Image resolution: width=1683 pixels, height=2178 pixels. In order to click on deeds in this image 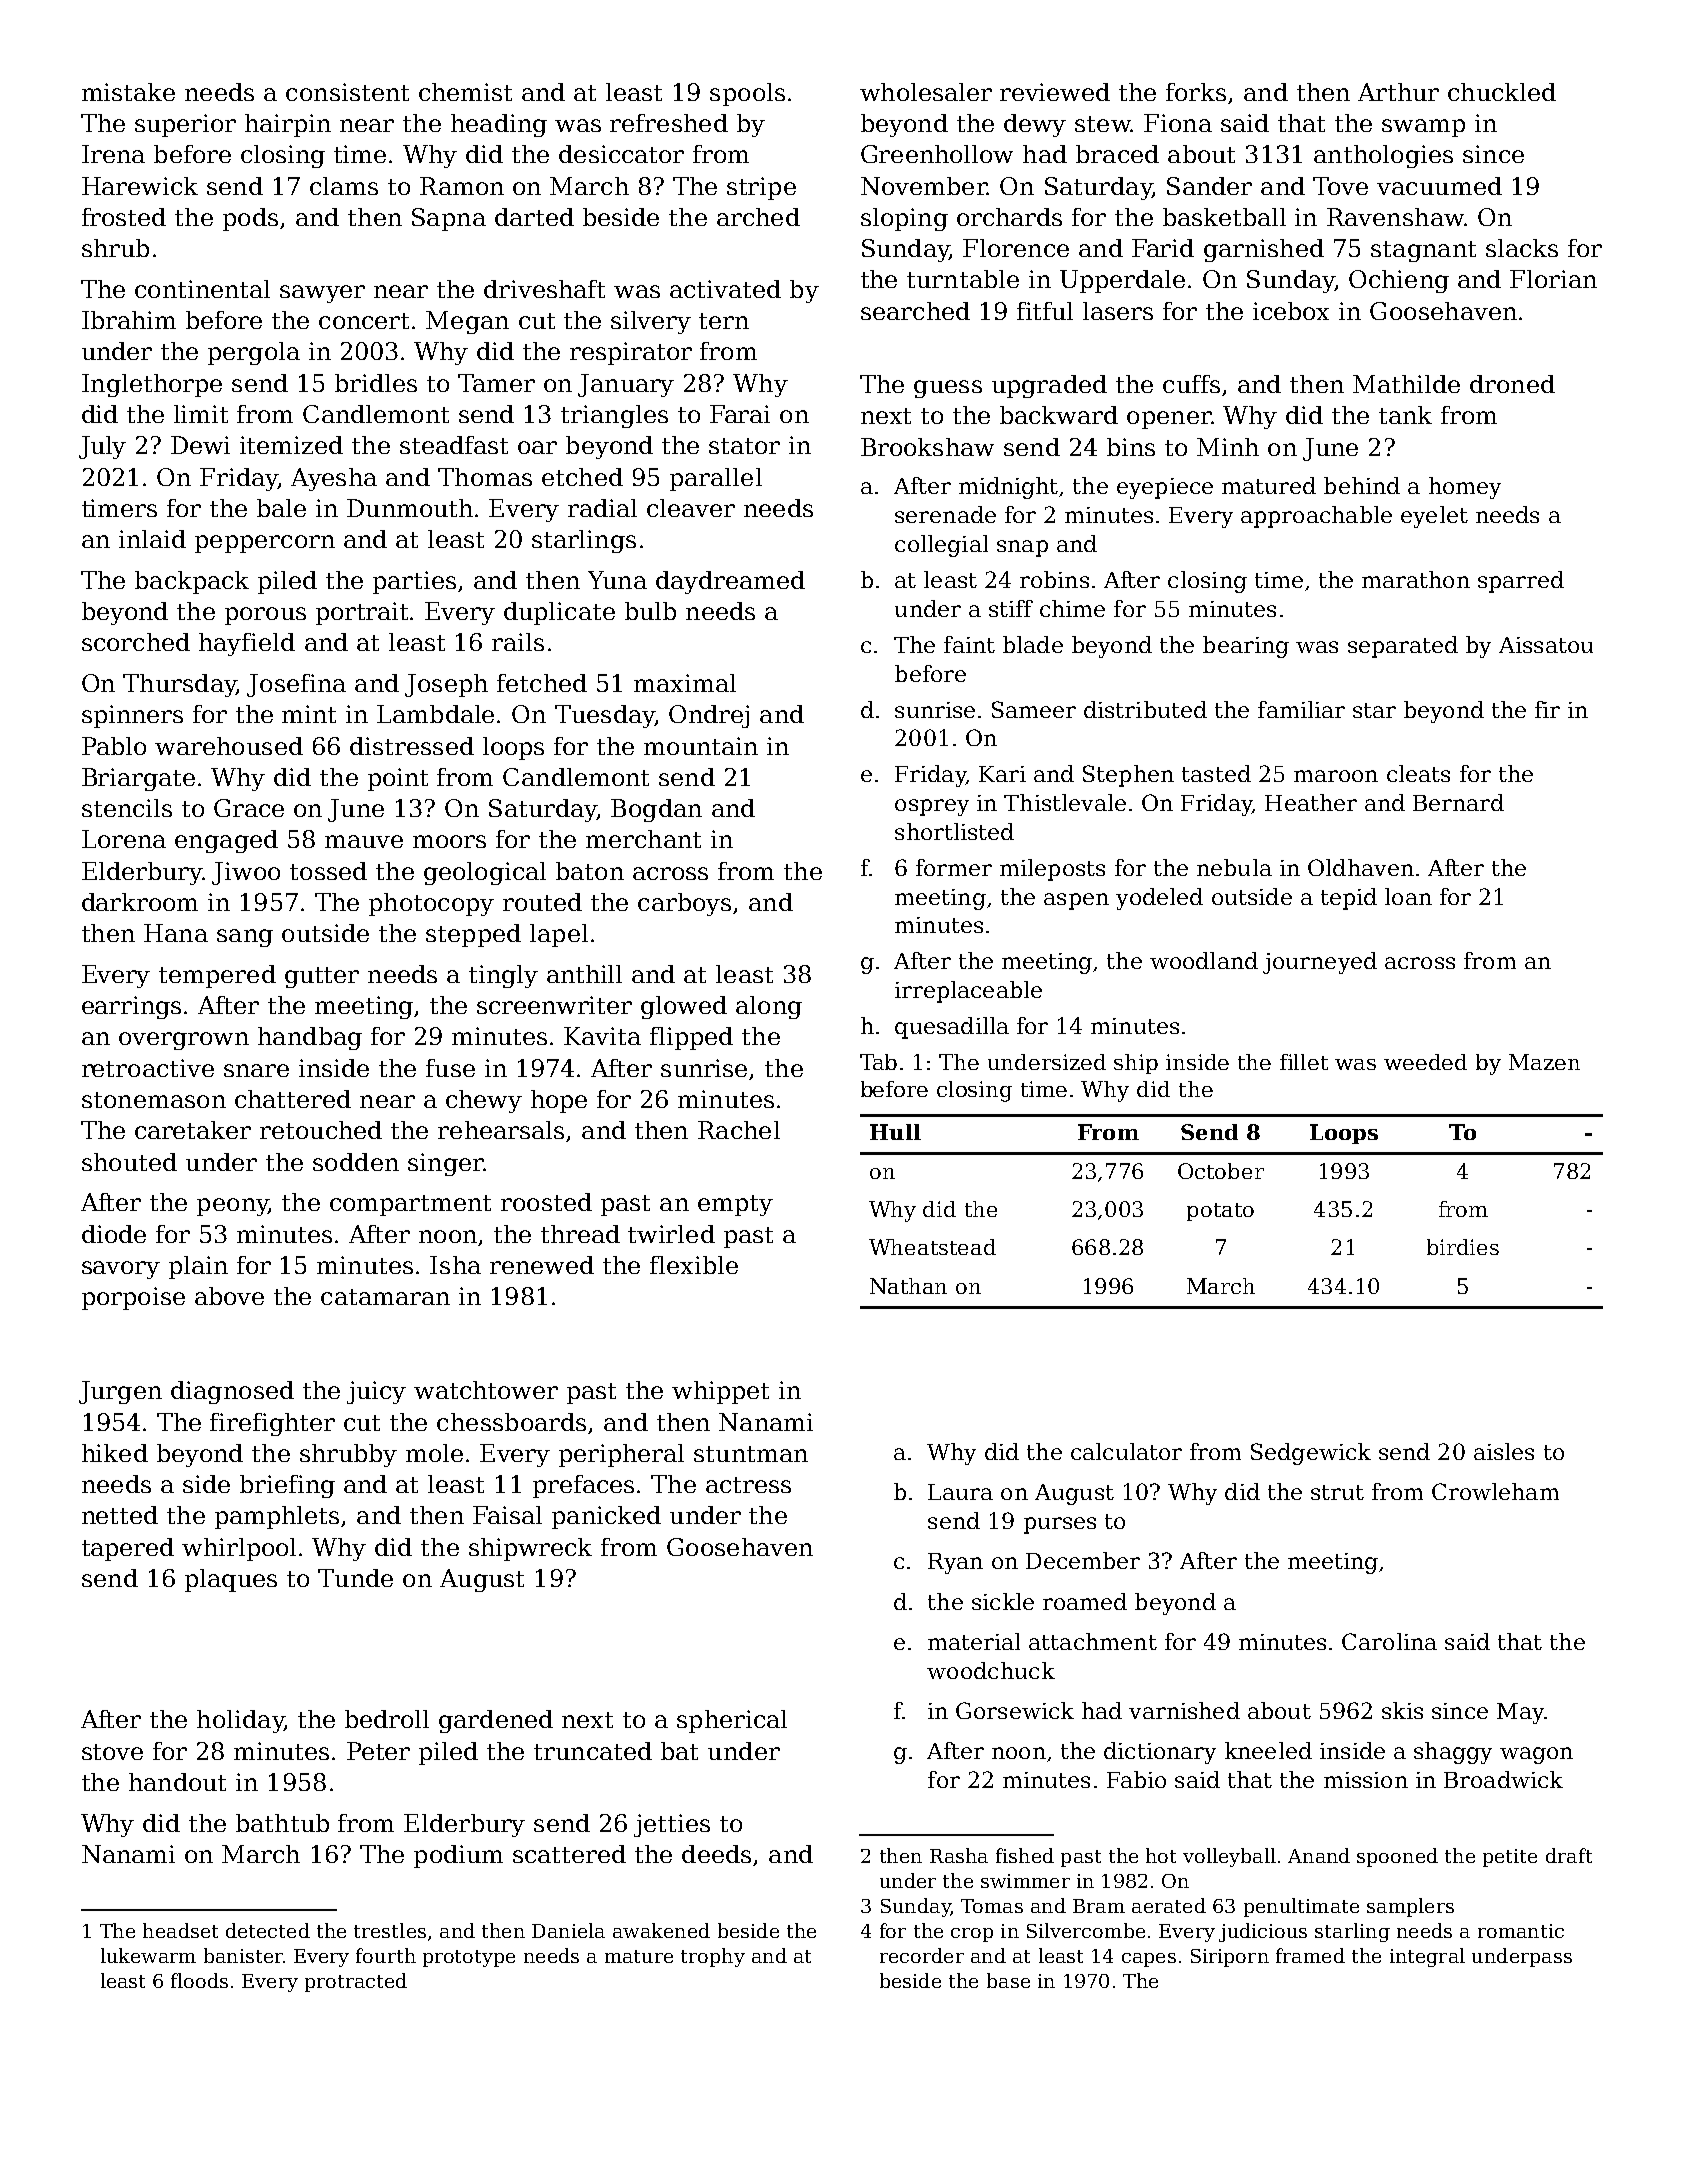, I will do `click(716, 1854)`.
